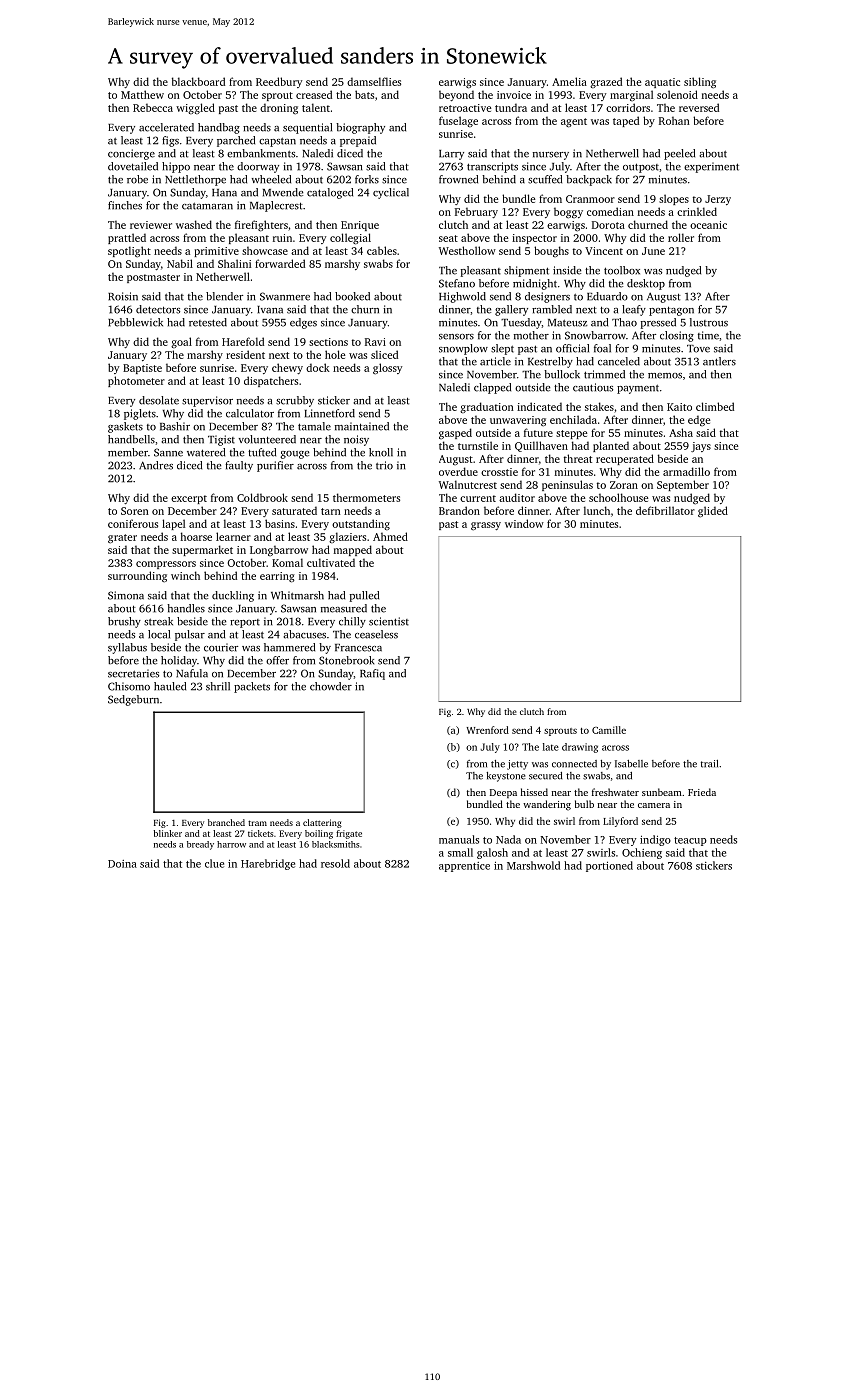 The image size is (849, 1400). I want to click on sibling, so click(700, 83).
